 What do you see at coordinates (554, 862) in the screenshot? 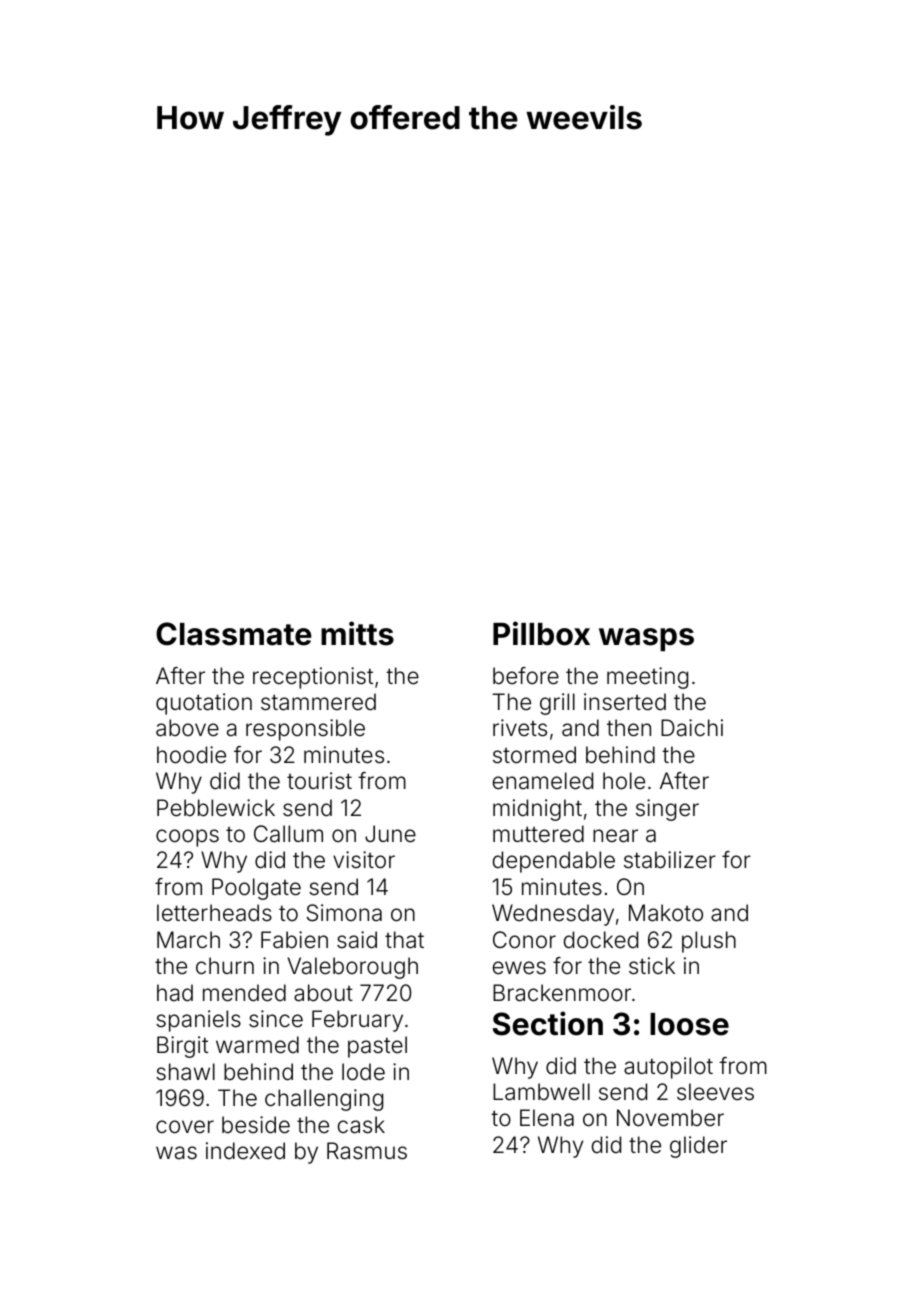
I see `dependable` at bounding box center [554, 862].
